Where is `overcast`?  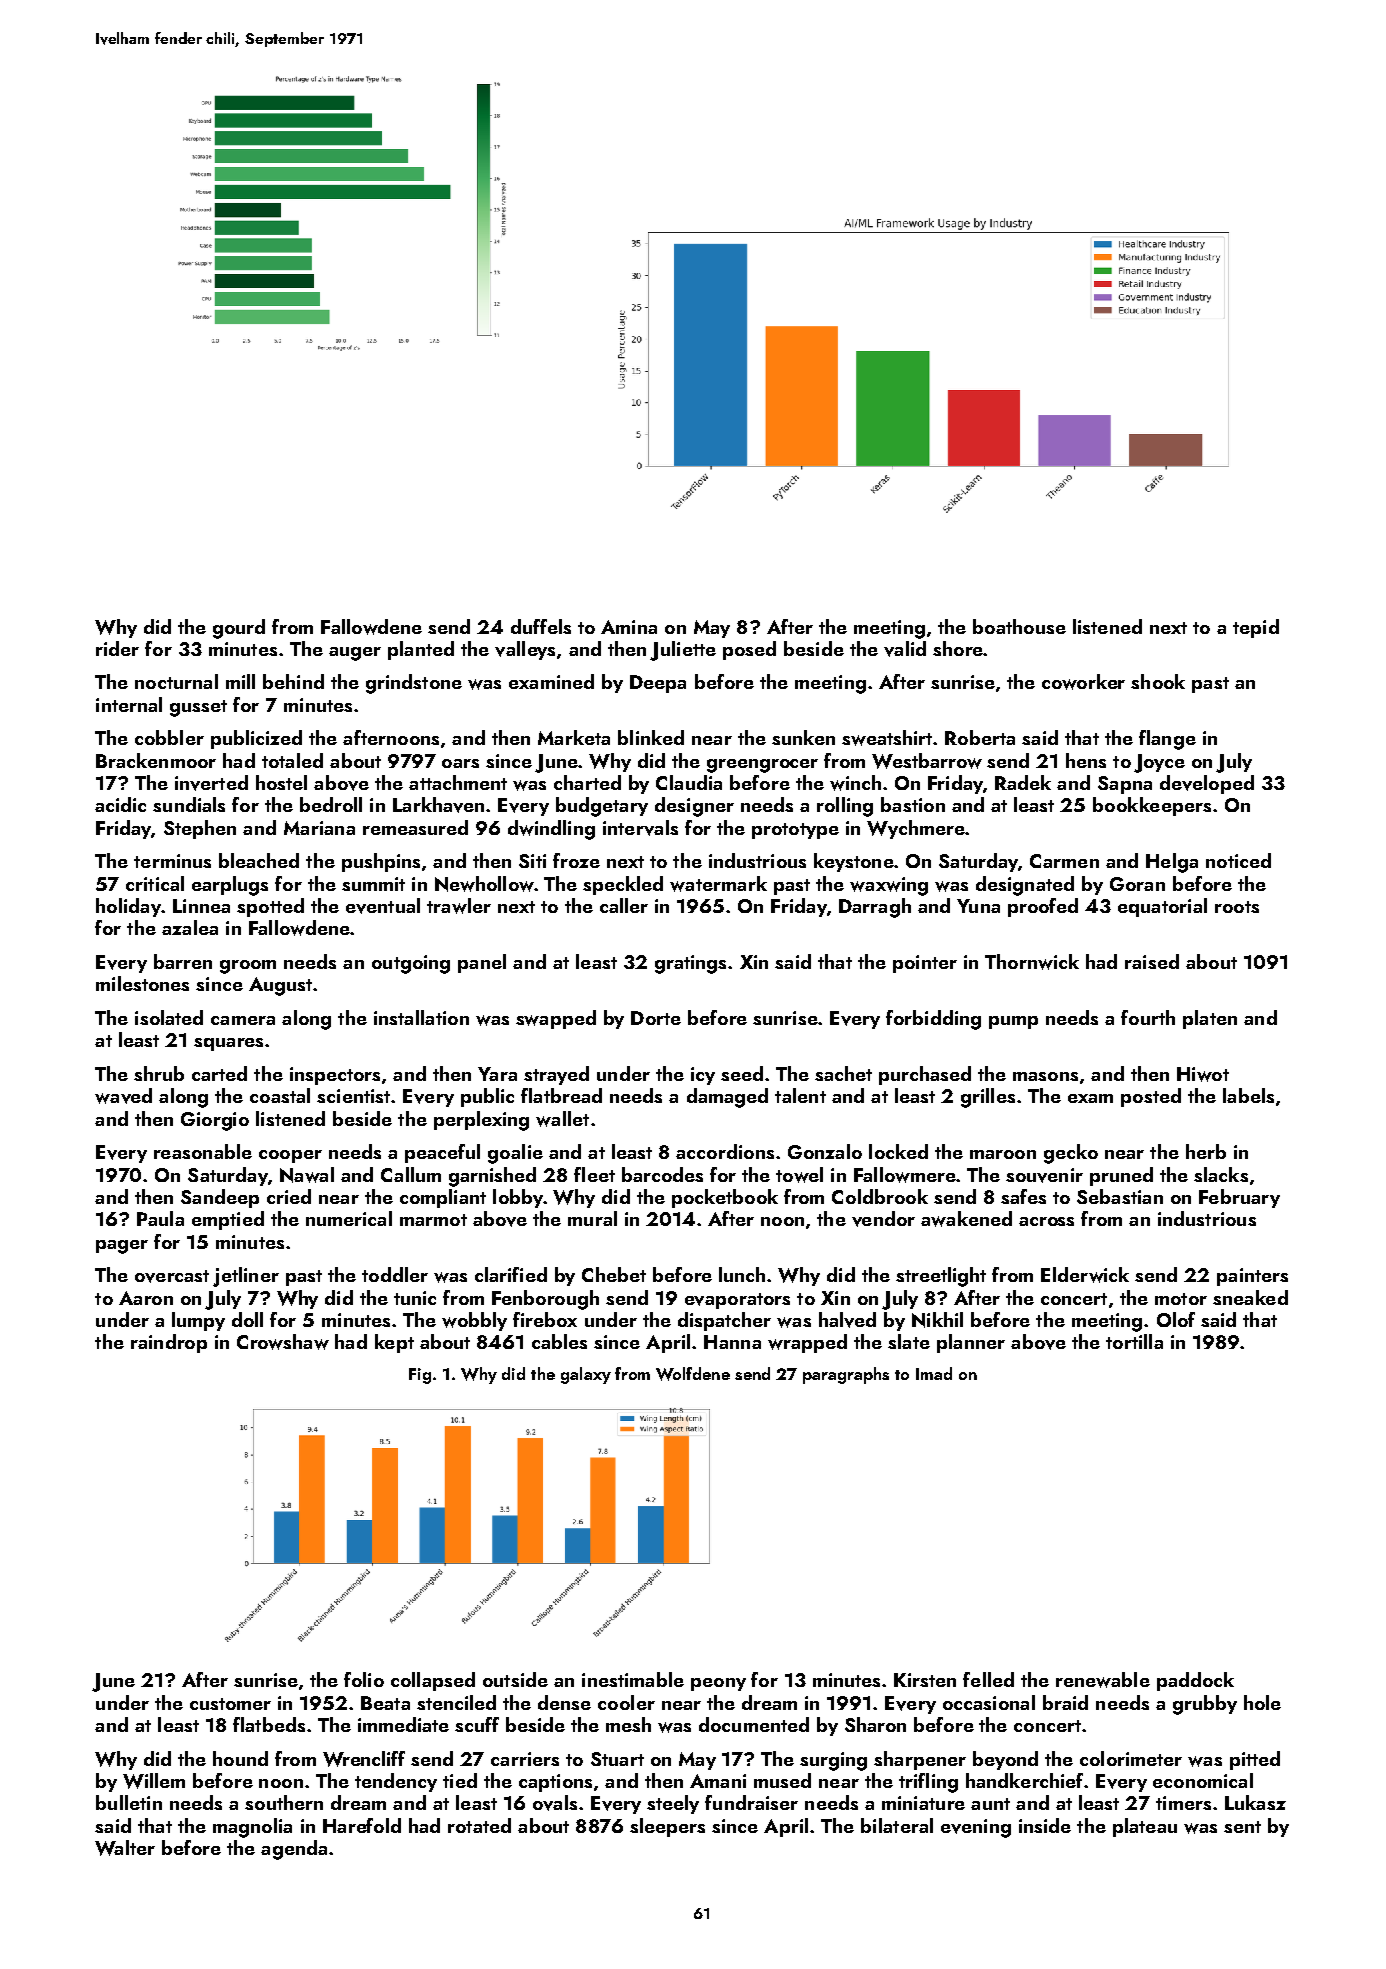 overcast is located at coordinates (172, 1276).
